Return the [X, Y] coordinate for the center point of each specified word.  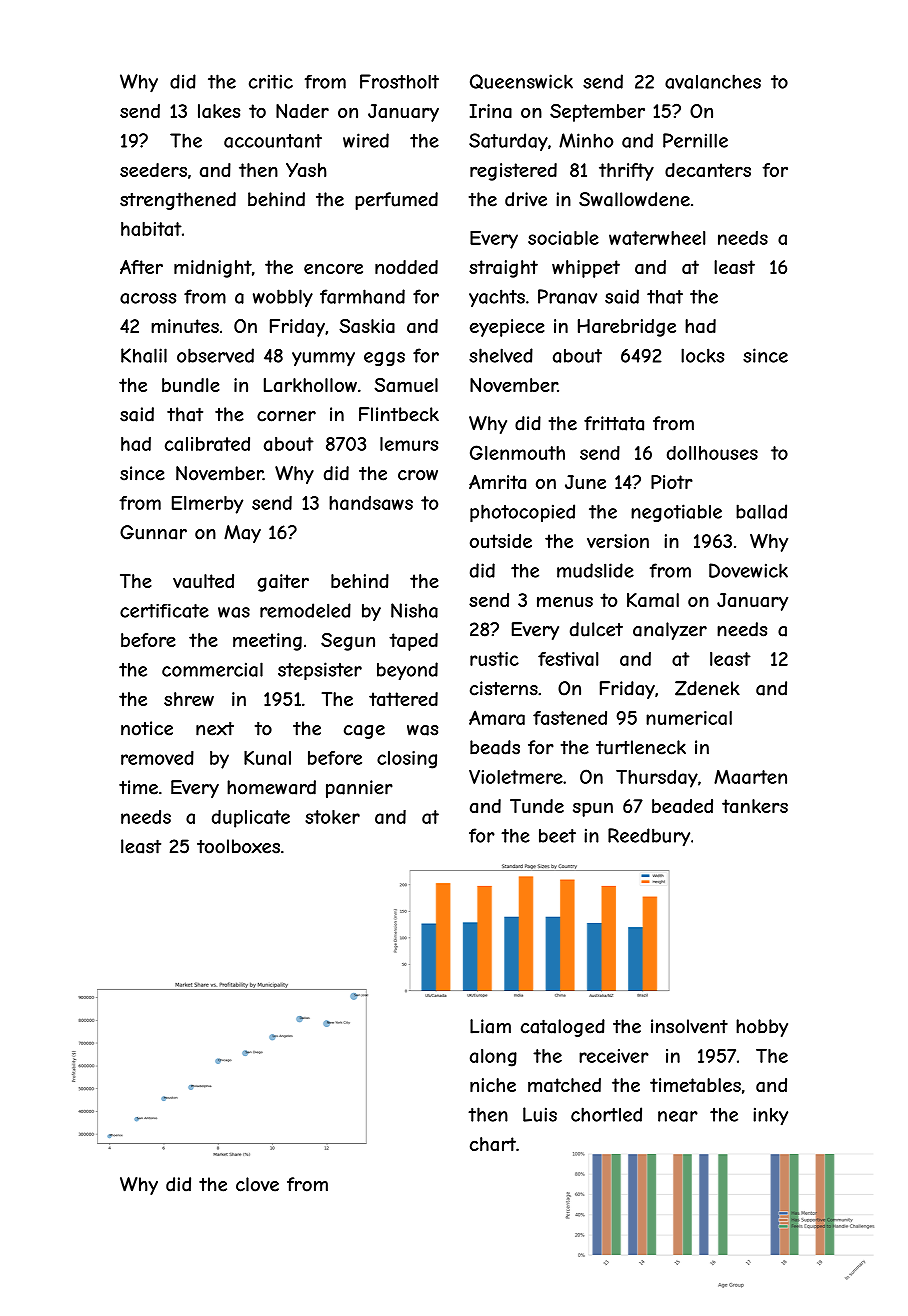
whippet [586, 269]
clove [257, 1184]
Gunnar [153, 532]
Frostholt [399, 81]
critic [271, 81]
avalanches [713, 81]
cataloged [563, 1028]
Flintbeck [399, 414]
